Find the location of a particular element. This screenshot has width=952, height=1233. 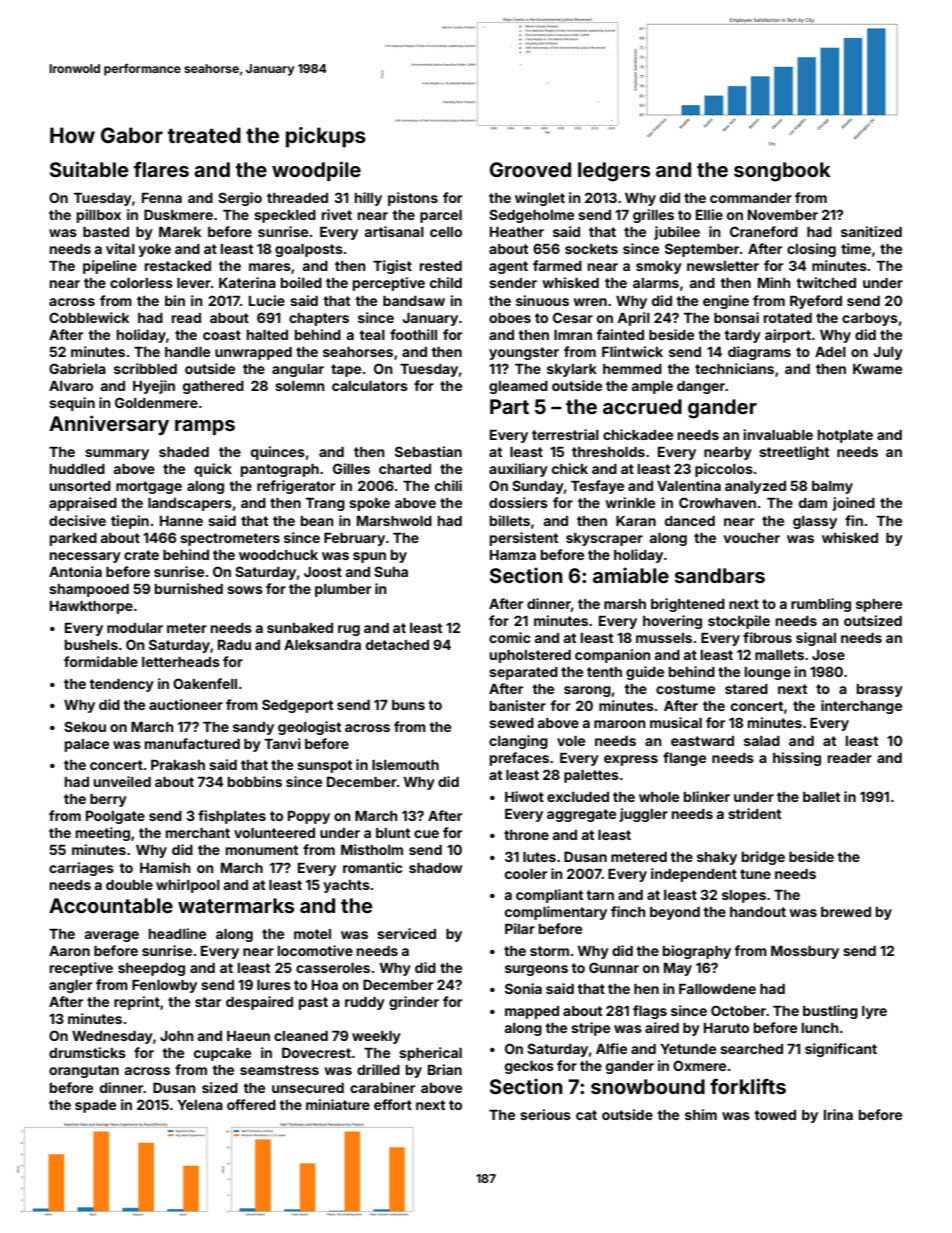

spade is located at coordinates (95, 1106).
